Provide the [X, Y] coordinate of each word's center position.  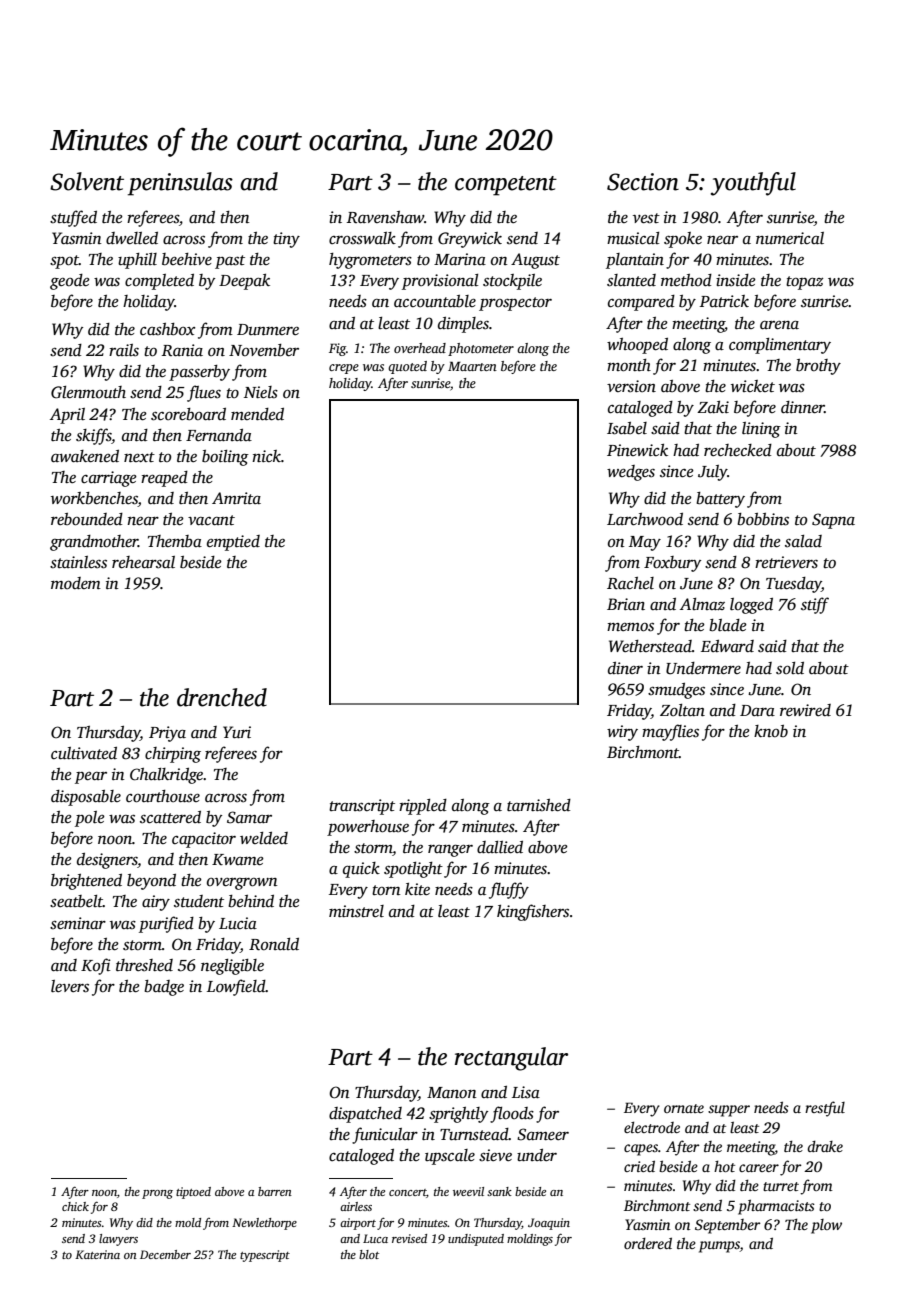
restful [825, 1109]
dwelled [132, 238]
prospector [515, 304]
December [165, 1254]
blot [369, 1254]
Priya [167, 734]
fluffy [509, 890]
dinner [803, 407]
